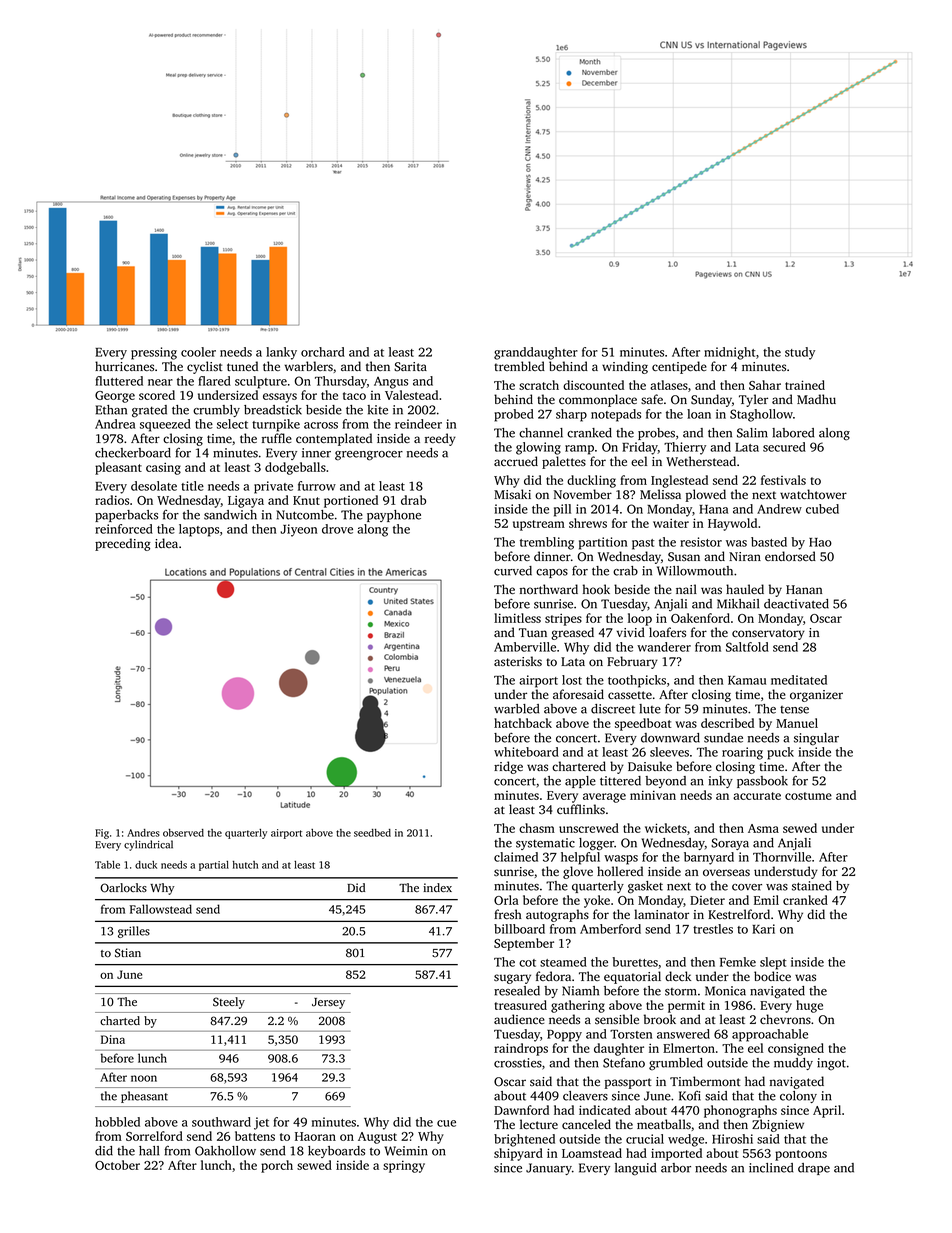 The image size is (952, 1233). Describe the element at coordinates (144, 1097) in the page. I see `pheasant` at that location.
